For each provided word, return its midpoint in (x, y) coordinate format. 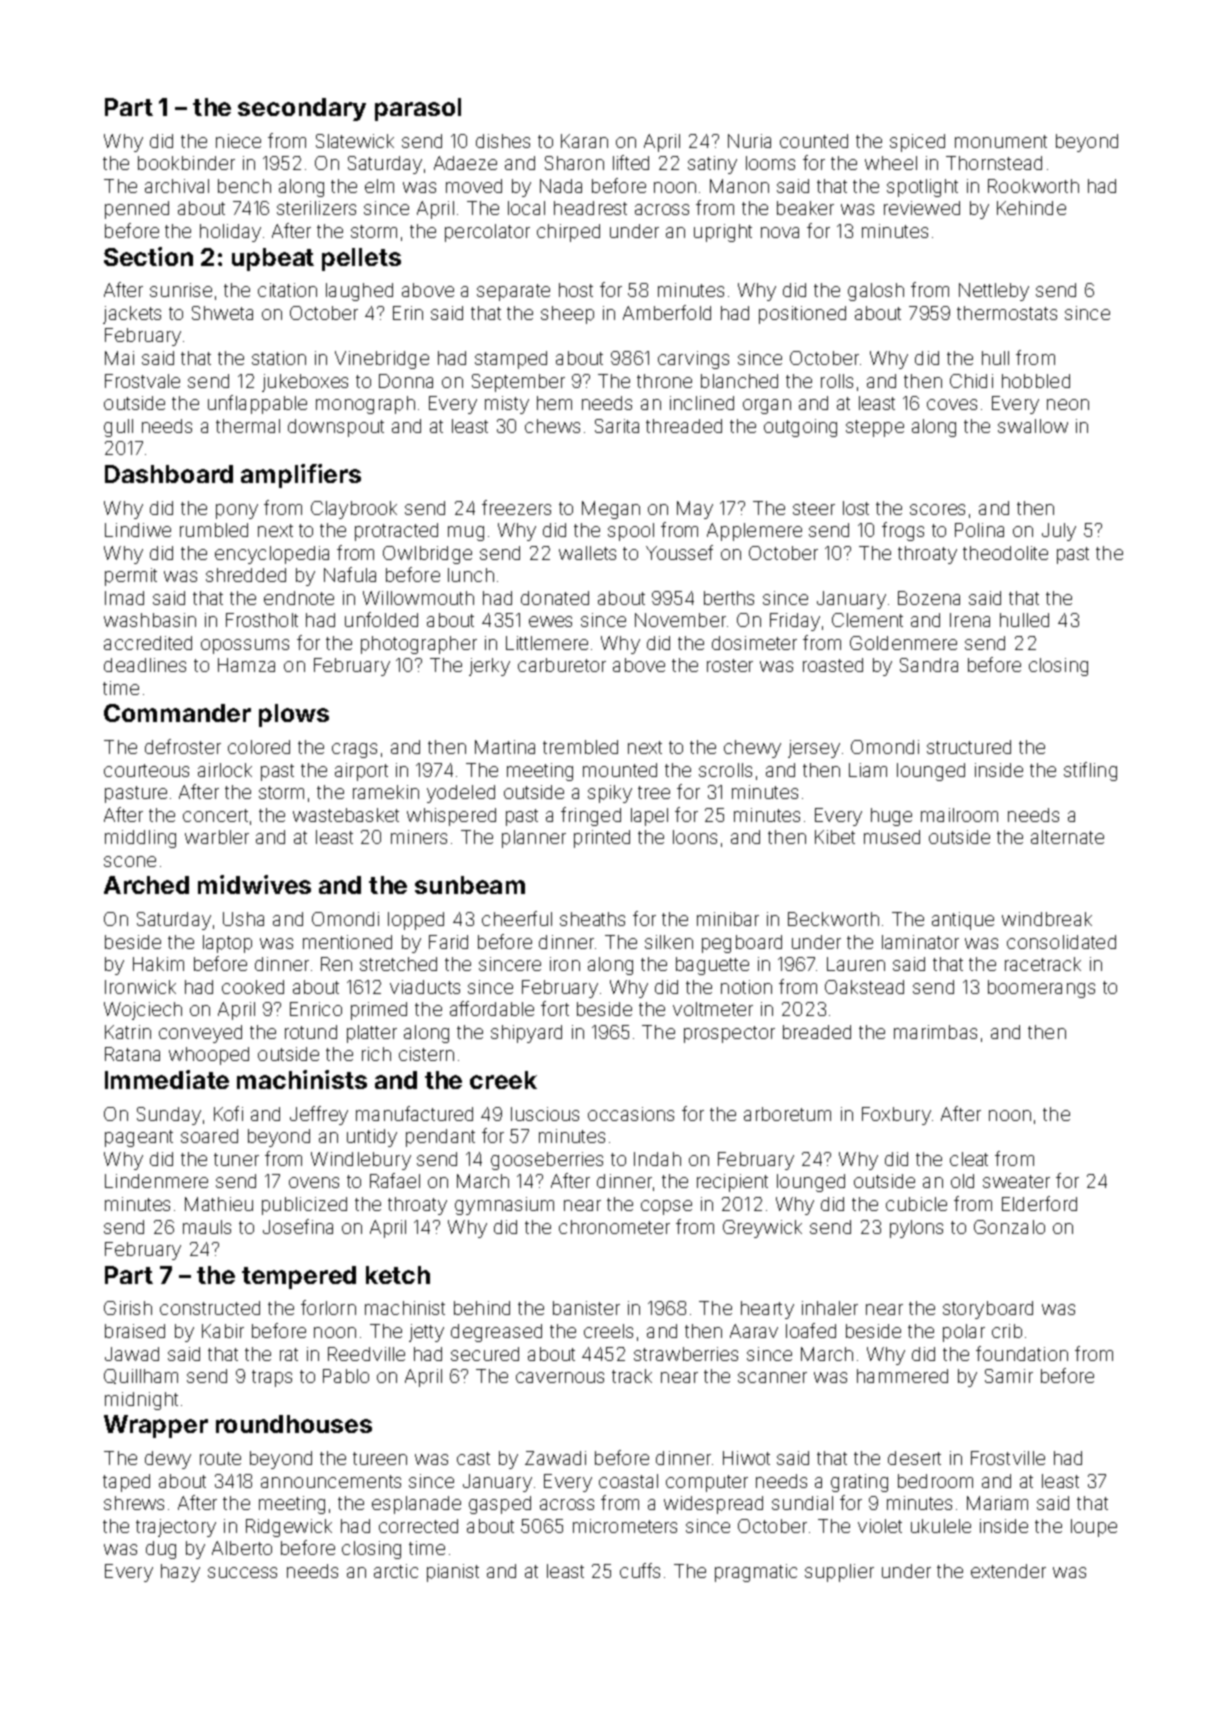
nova (780, 232)
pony (237, 511)
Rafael (395, 1180)
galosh (876, 292)
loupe (1094, 1528)
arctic (396, 1571)
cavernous (560, 1377)
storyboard (988, 1310)
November (680, 620)
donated (555, 598)
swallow (1033, 426)
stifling (1090, 771)
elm (379, 186)
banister (586, 1308)
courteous (146, 770)
